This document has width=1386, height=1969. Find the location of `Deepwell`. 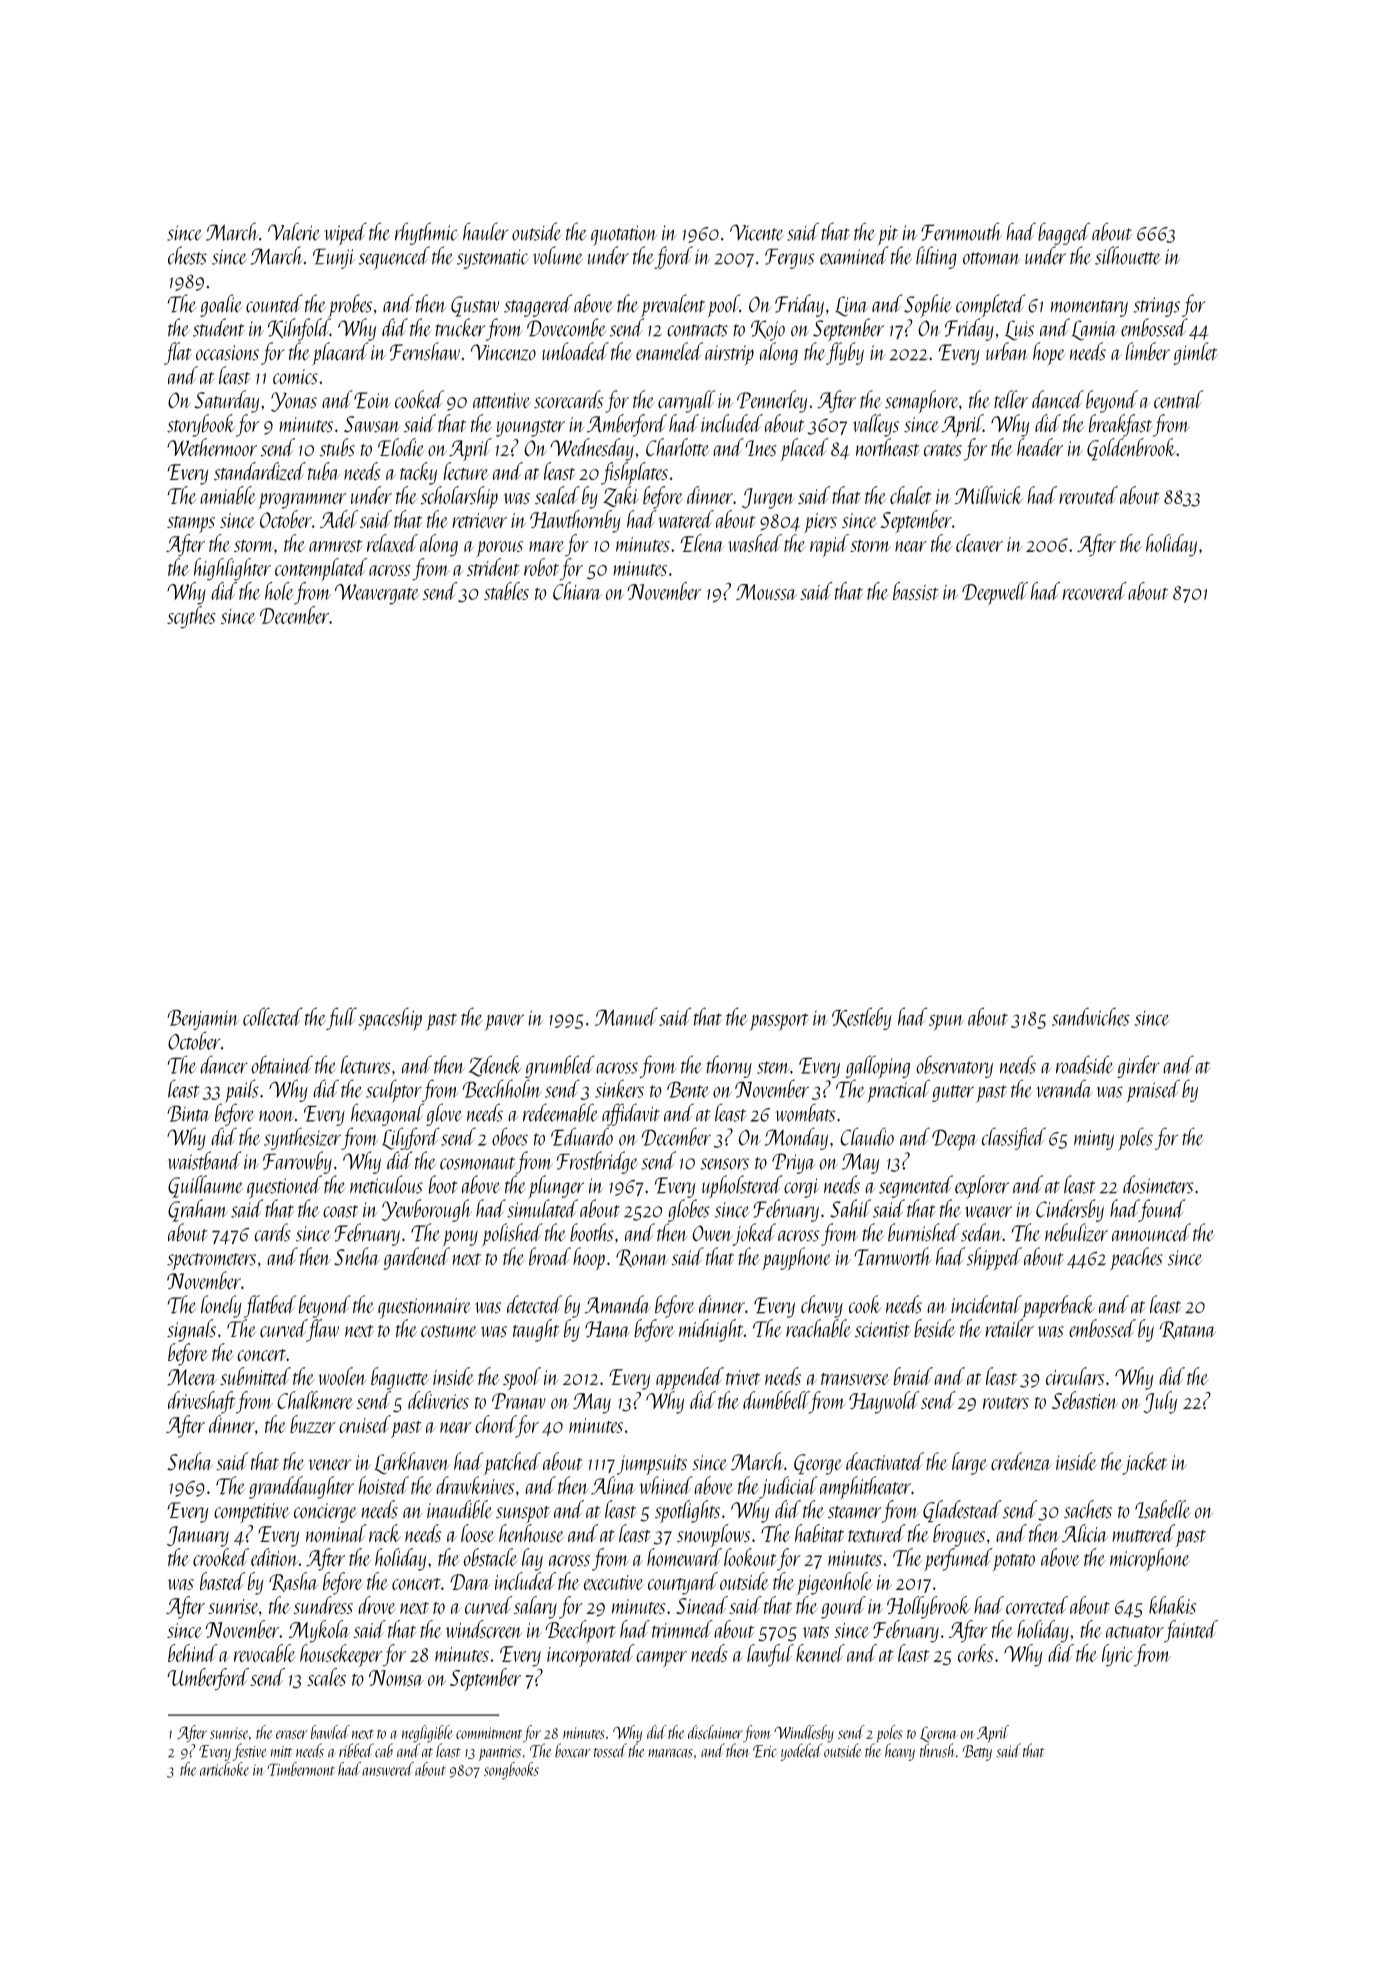

Deepwell is located at coordinates (995, 593).
